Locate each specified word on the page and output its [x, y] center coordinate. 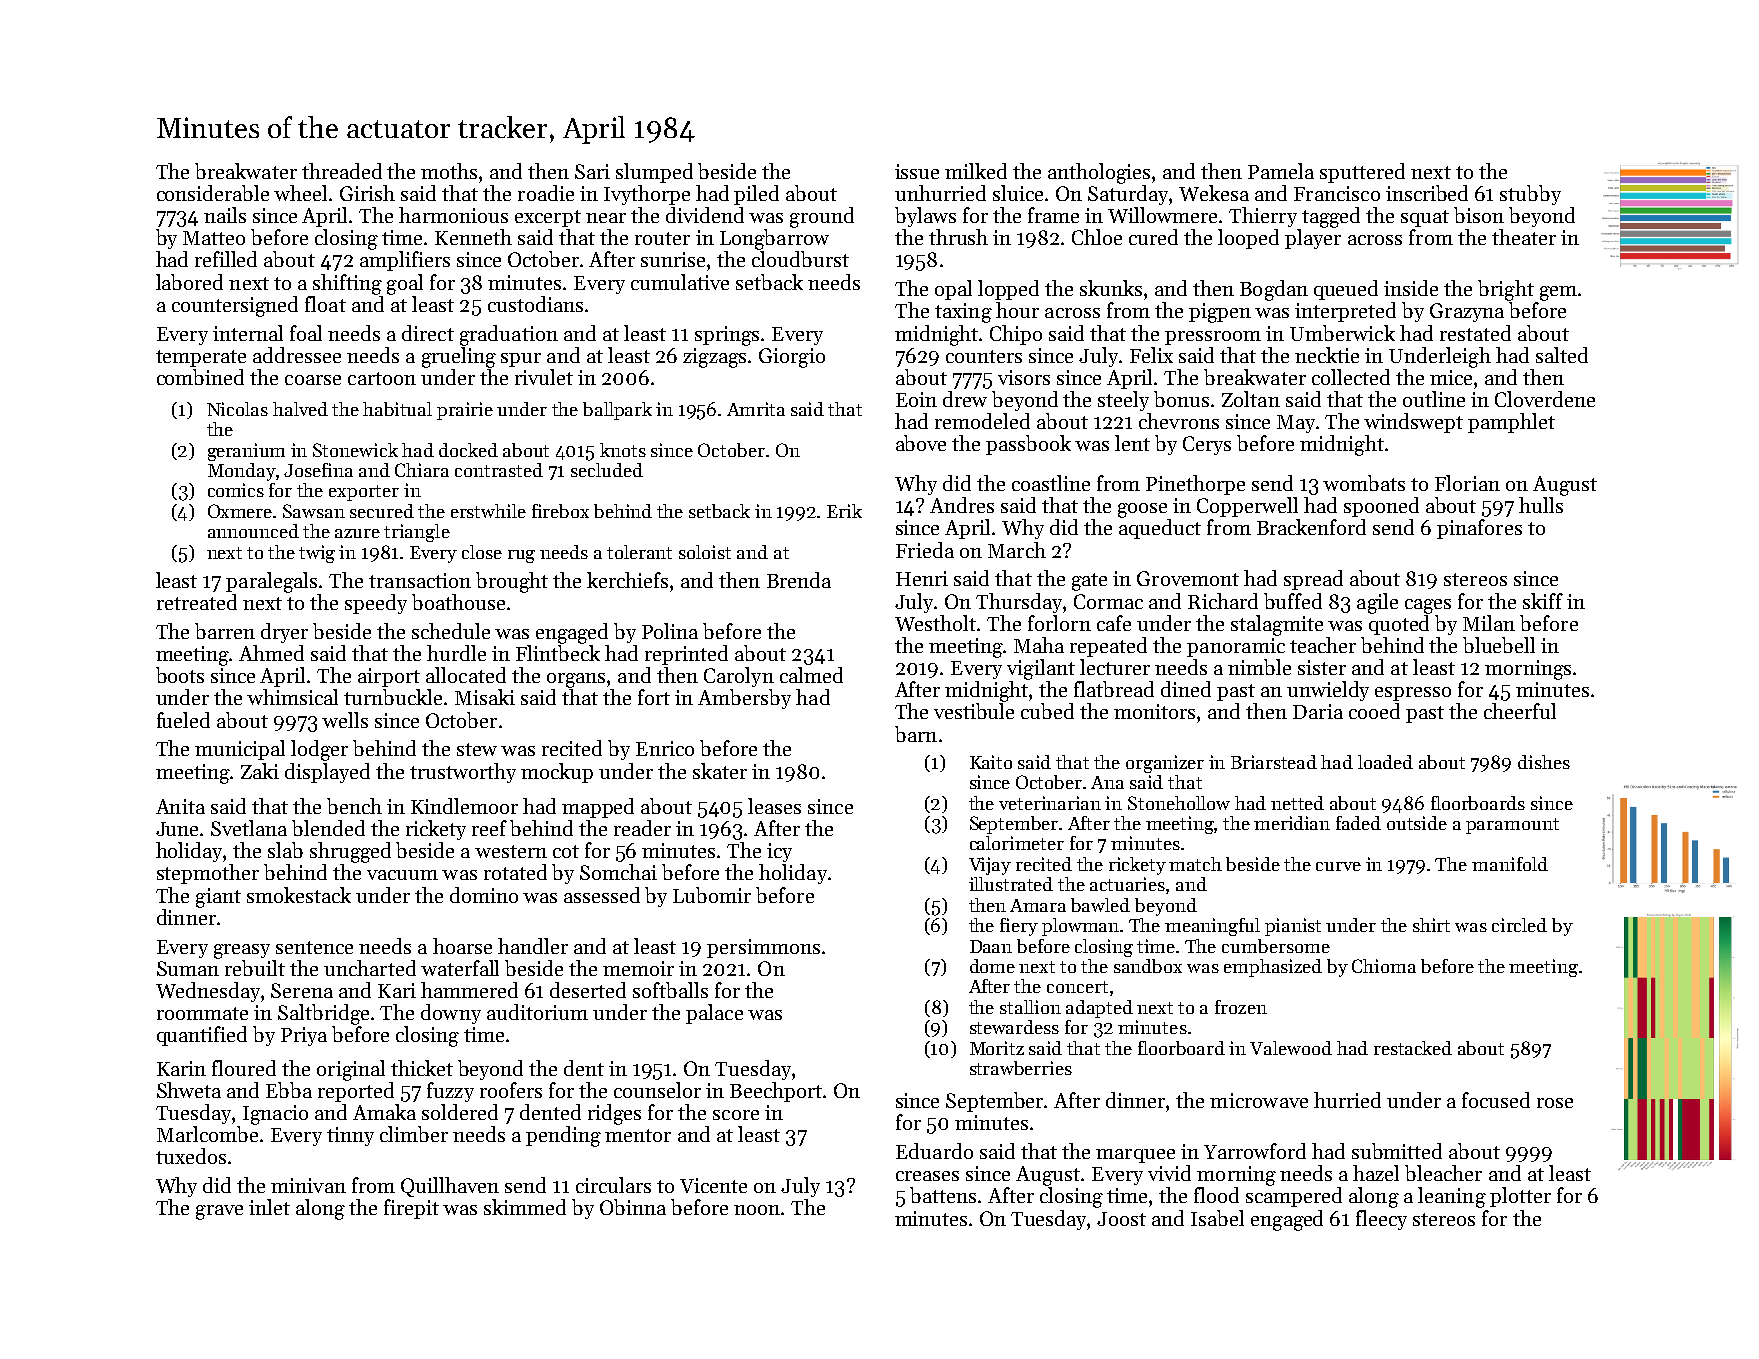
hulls [1541, 505]
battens [943, 1195]
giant [218, 898]
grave [219, 1212]
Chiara [422, 470]
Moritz [997, 1048]
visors [1024, 377]
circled [1519, 925]
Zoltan [1251, 399]
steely [1123, 401]
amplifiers [405, 261]
